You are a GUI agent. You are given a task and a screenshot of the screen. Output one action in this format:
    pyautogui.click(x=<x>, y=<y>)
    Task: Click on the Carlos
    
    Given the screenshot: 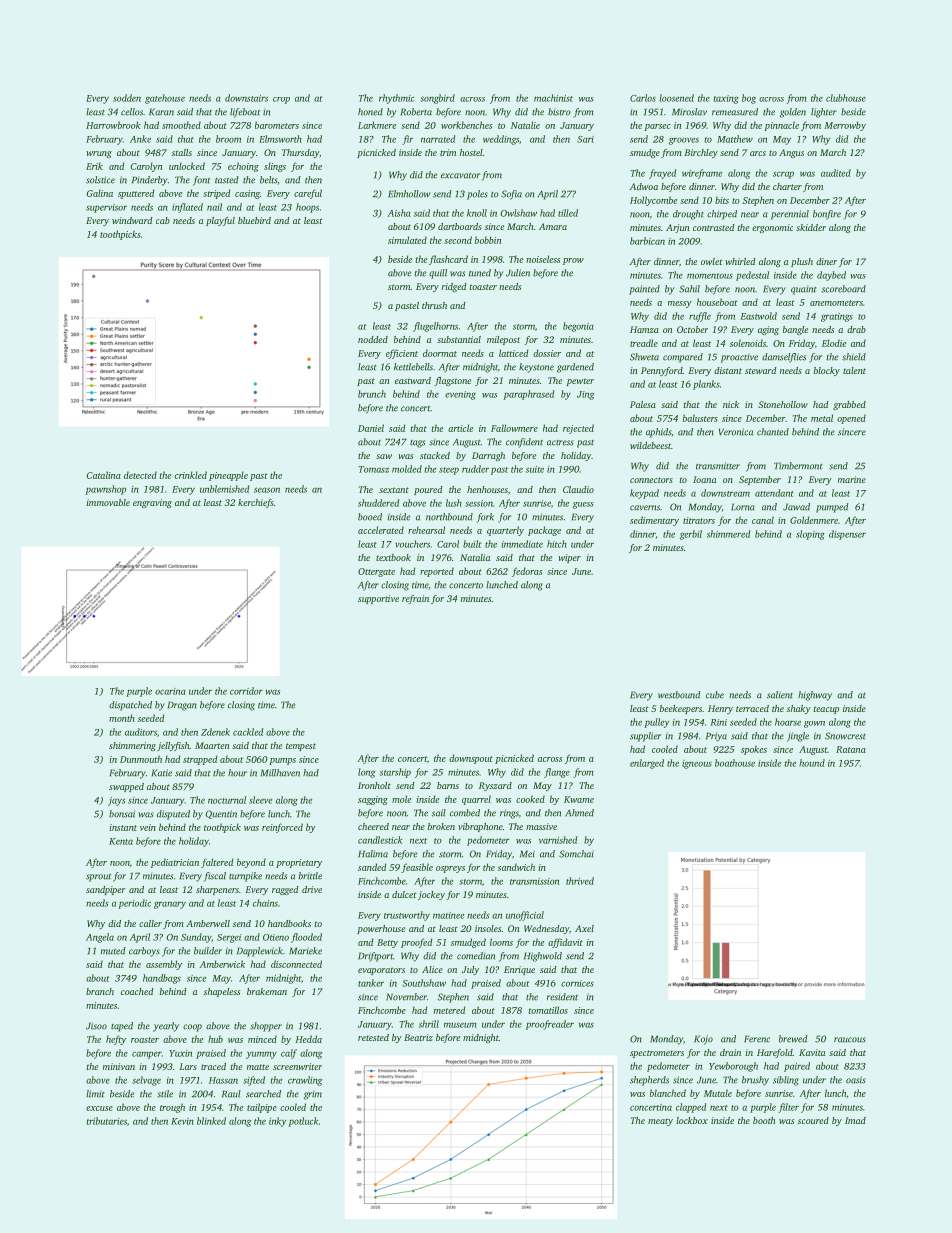 What is the action you would take?
    pyautogui.click(x=643, y=98)
